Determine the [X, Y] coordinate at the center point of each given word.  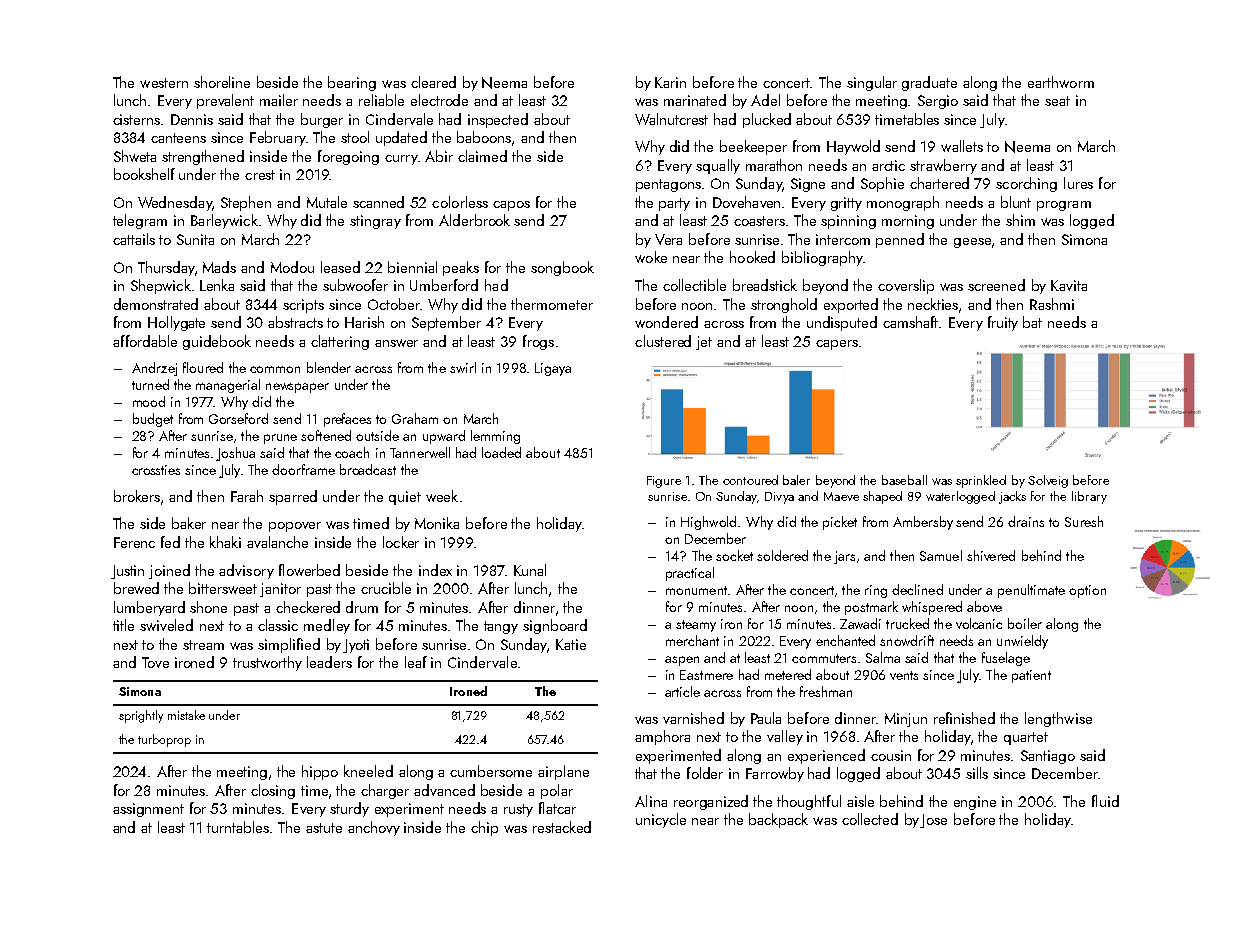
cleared [433, 82]
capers [837, 345]
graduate [929, 83]
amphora [662, 737]
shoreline [222, 82]
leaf [416, 662]
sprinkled [981, 481]
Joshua [235, 454]
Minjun [906, 720]
